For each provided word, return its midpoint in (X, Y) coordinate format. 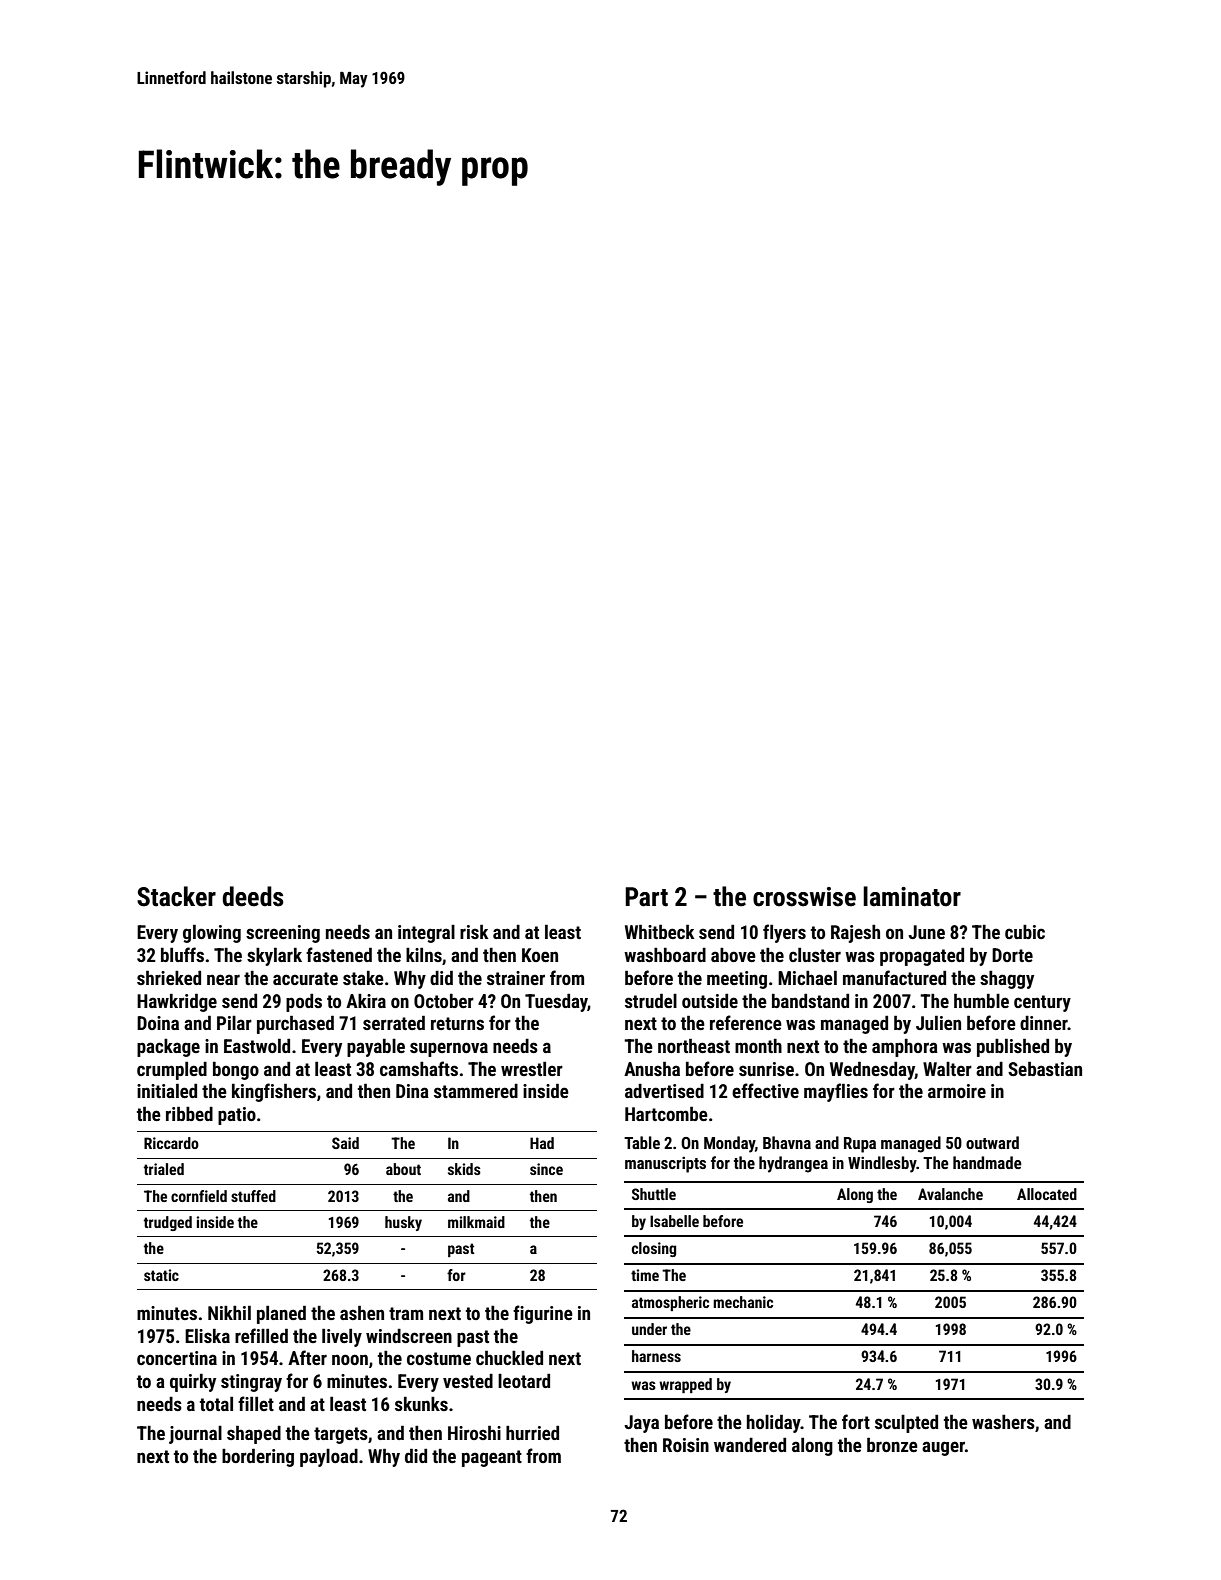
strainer (516, 978)
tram (406, 1313)
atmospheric (670, 1303)
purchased (295, 1024)
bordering (258, 1457)
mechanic (743, 1302)
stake (363, 978)
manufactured (894, 977)
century (1042, 1003)
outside (710, 1001)
